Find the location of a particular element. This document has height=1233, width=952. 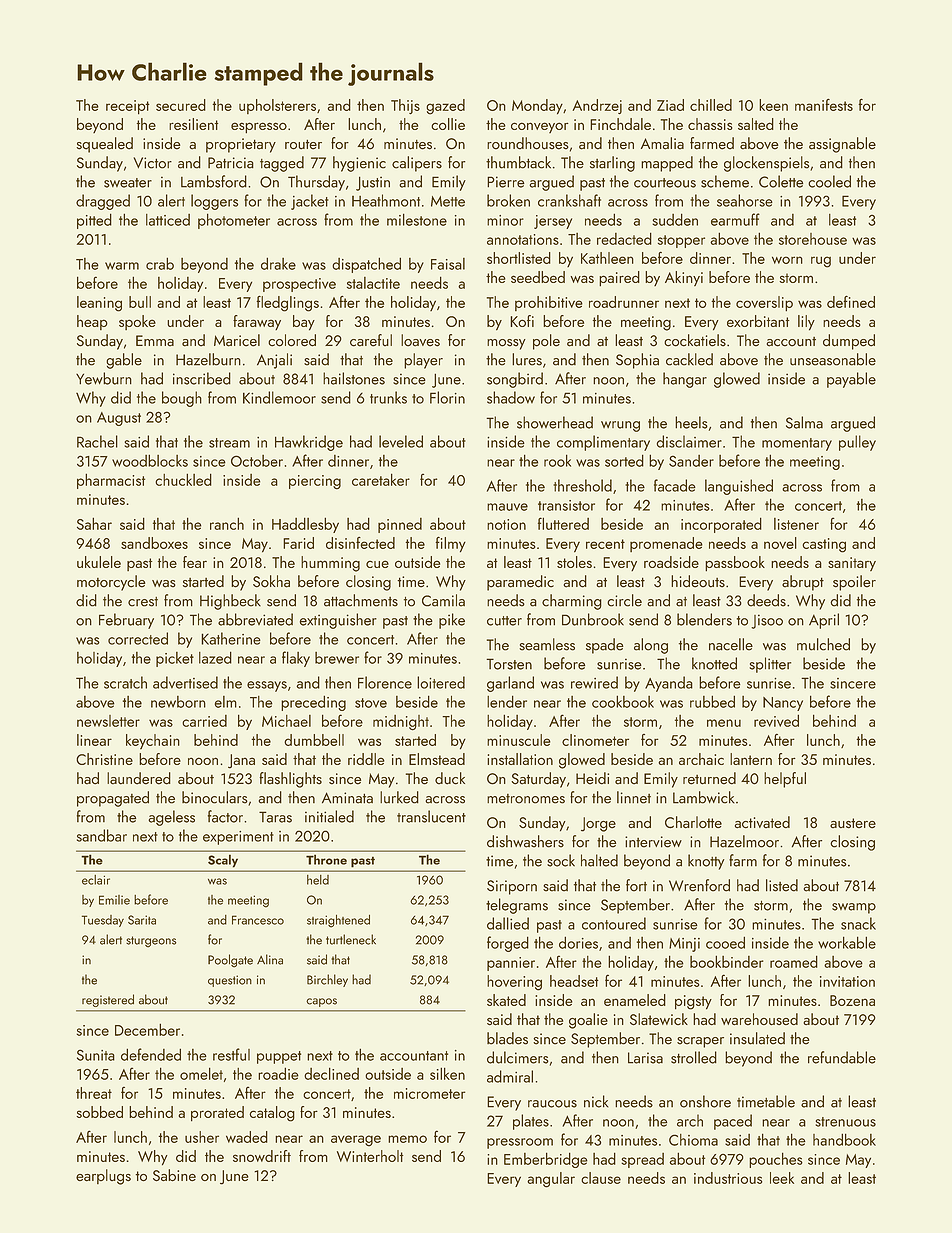

clause is located at coordinates (601, 1178).
